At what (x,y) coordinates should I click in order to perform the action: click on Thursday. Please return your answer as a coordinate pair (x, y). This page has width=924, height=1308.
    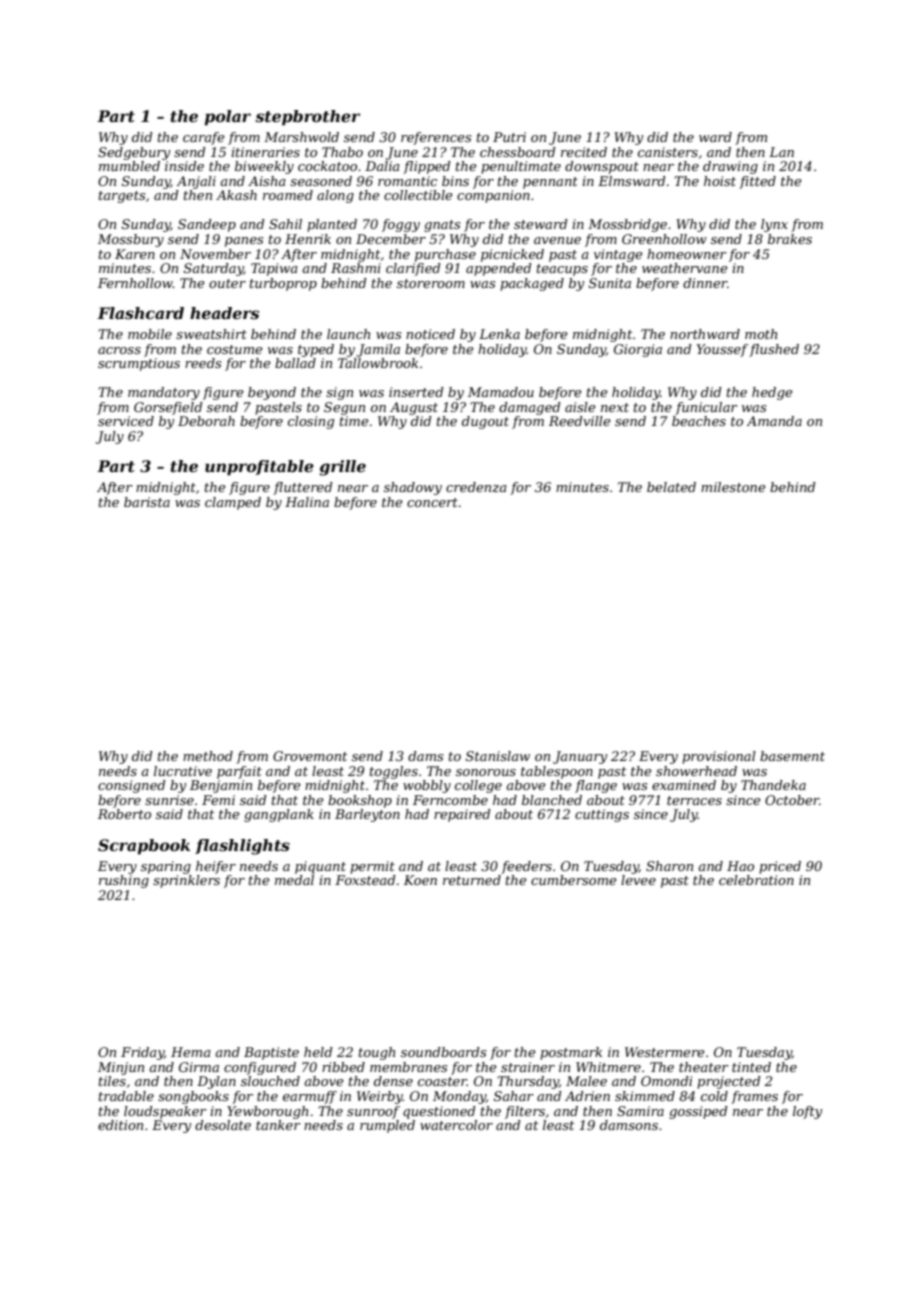
    Looking at the image, I should click on (528, 1082).
